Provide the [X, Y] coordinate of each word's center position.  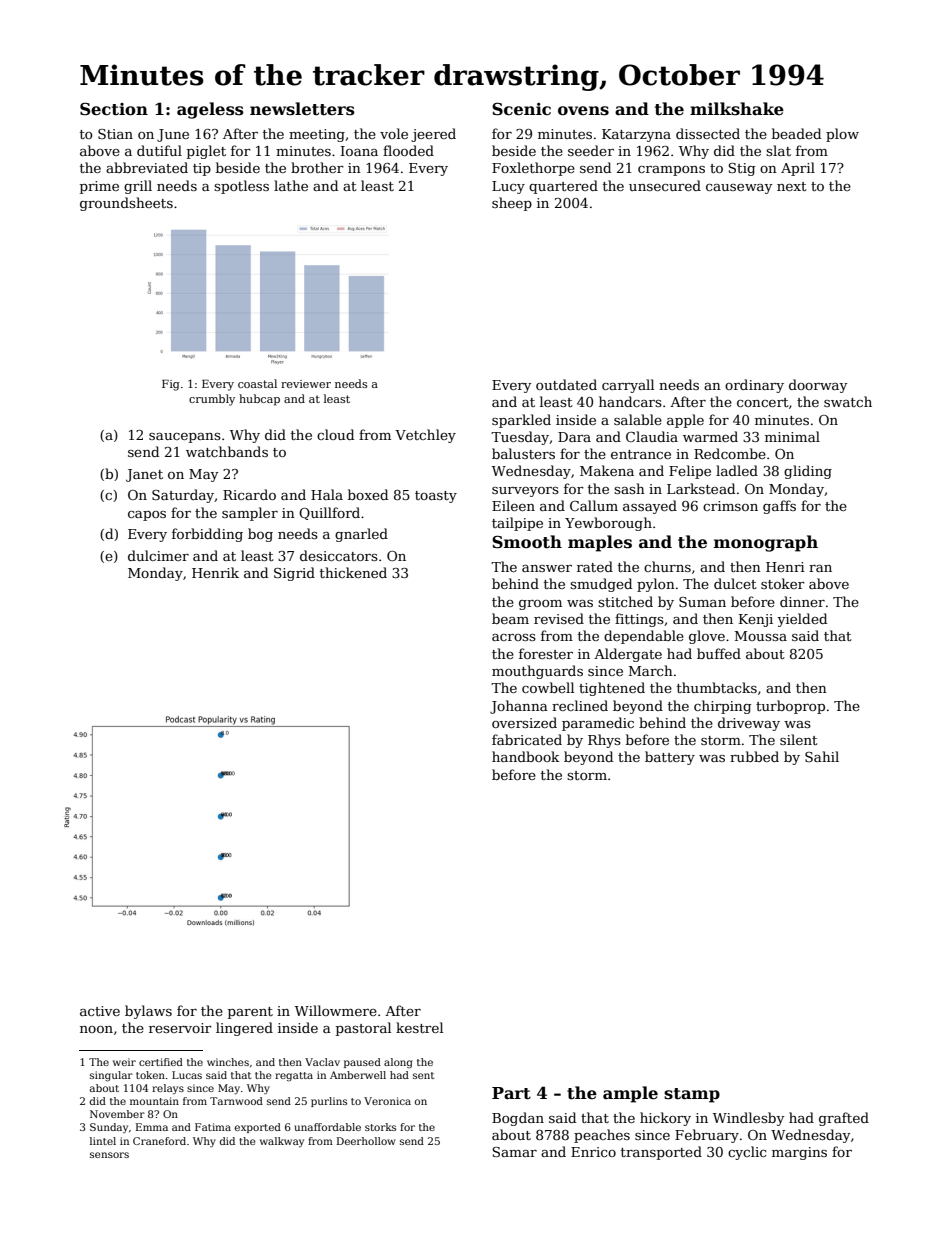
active [100, 1011]
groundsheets [126, 204]
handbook [526, 756]
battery [670, 758]
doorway [818, 386]
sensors [109, 1155]
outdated [566, 384]
